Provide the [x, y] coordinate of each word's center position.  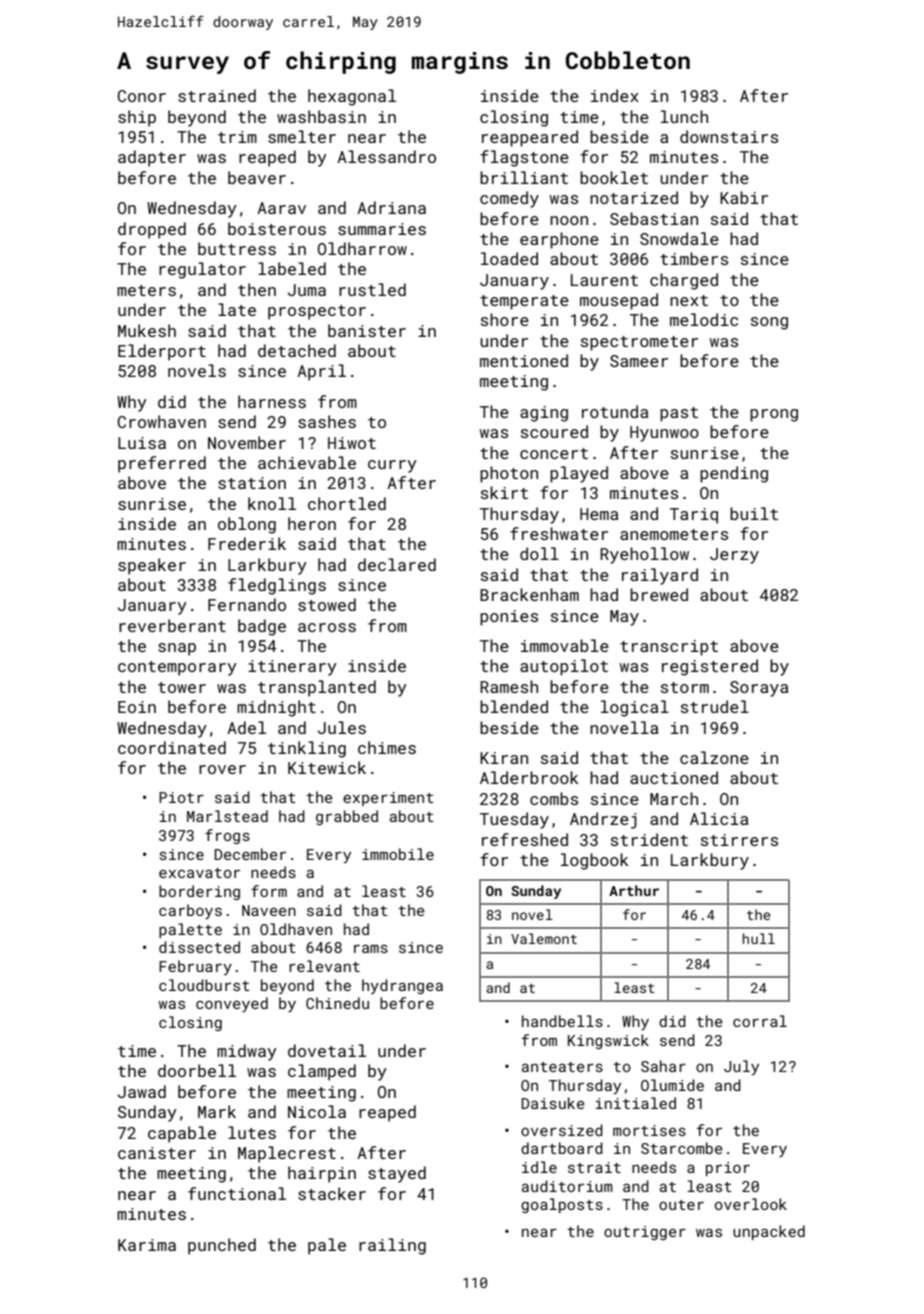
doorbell [197, 1070]
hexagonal [352, 97]
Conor [142, 96]
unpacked [769, 1232]
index [615, 95]
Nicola [317, 1111]
